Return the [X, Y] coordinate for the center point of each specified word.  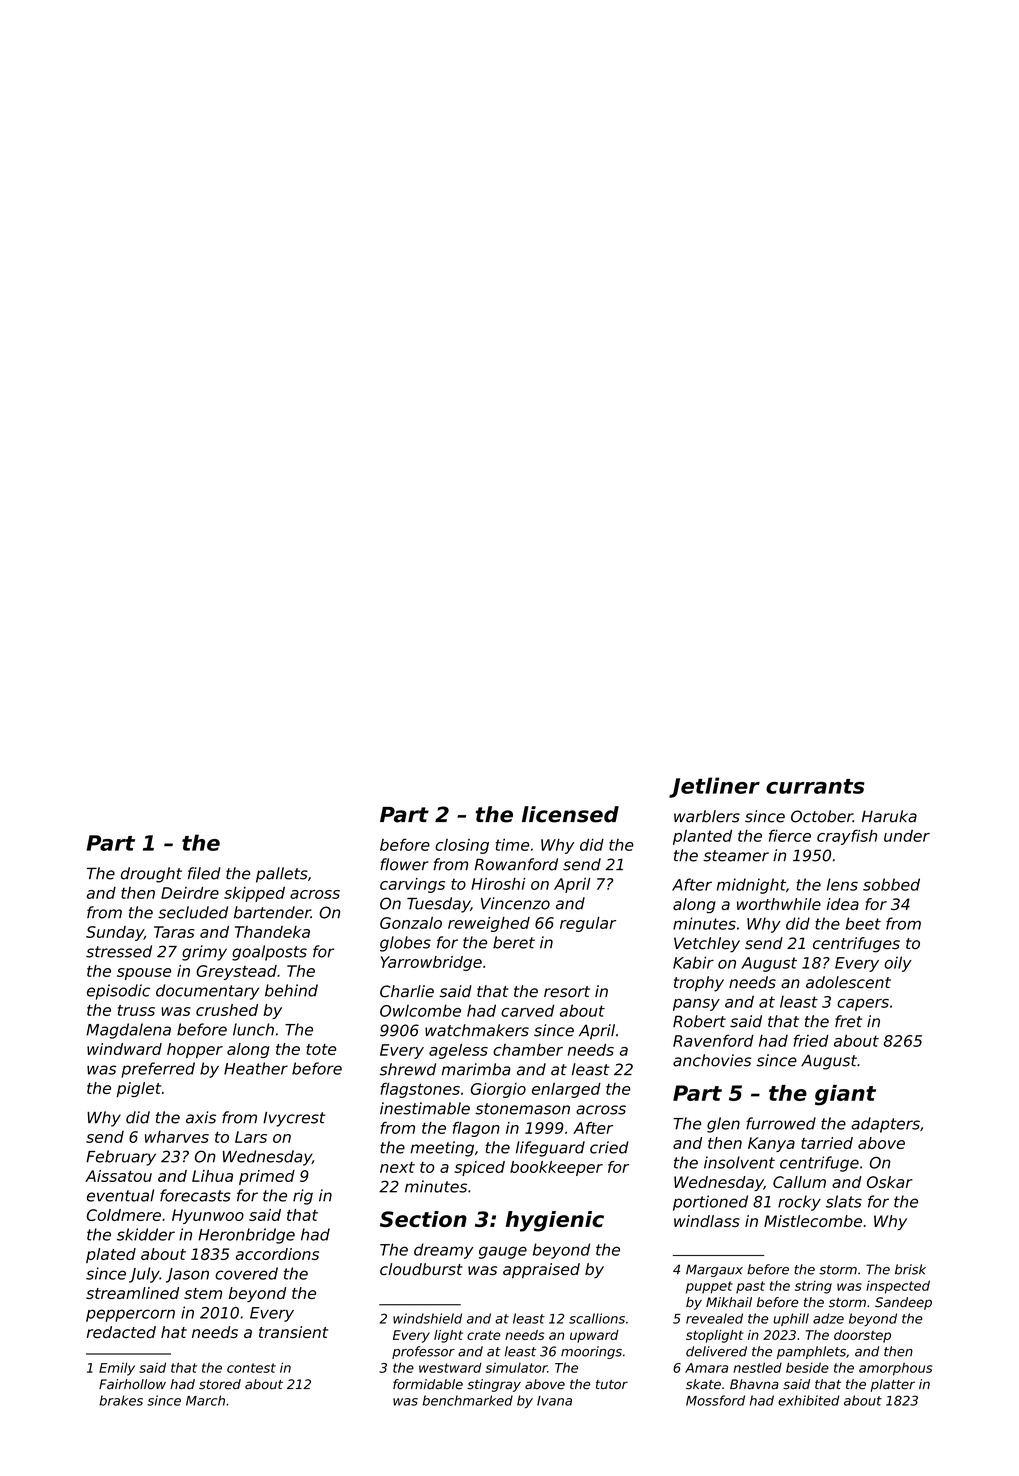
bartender [272, 912]
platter [893, 1385]
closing [462, 846]
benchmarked [467, 1400]
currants [815, 786]
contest [251, 1368]
